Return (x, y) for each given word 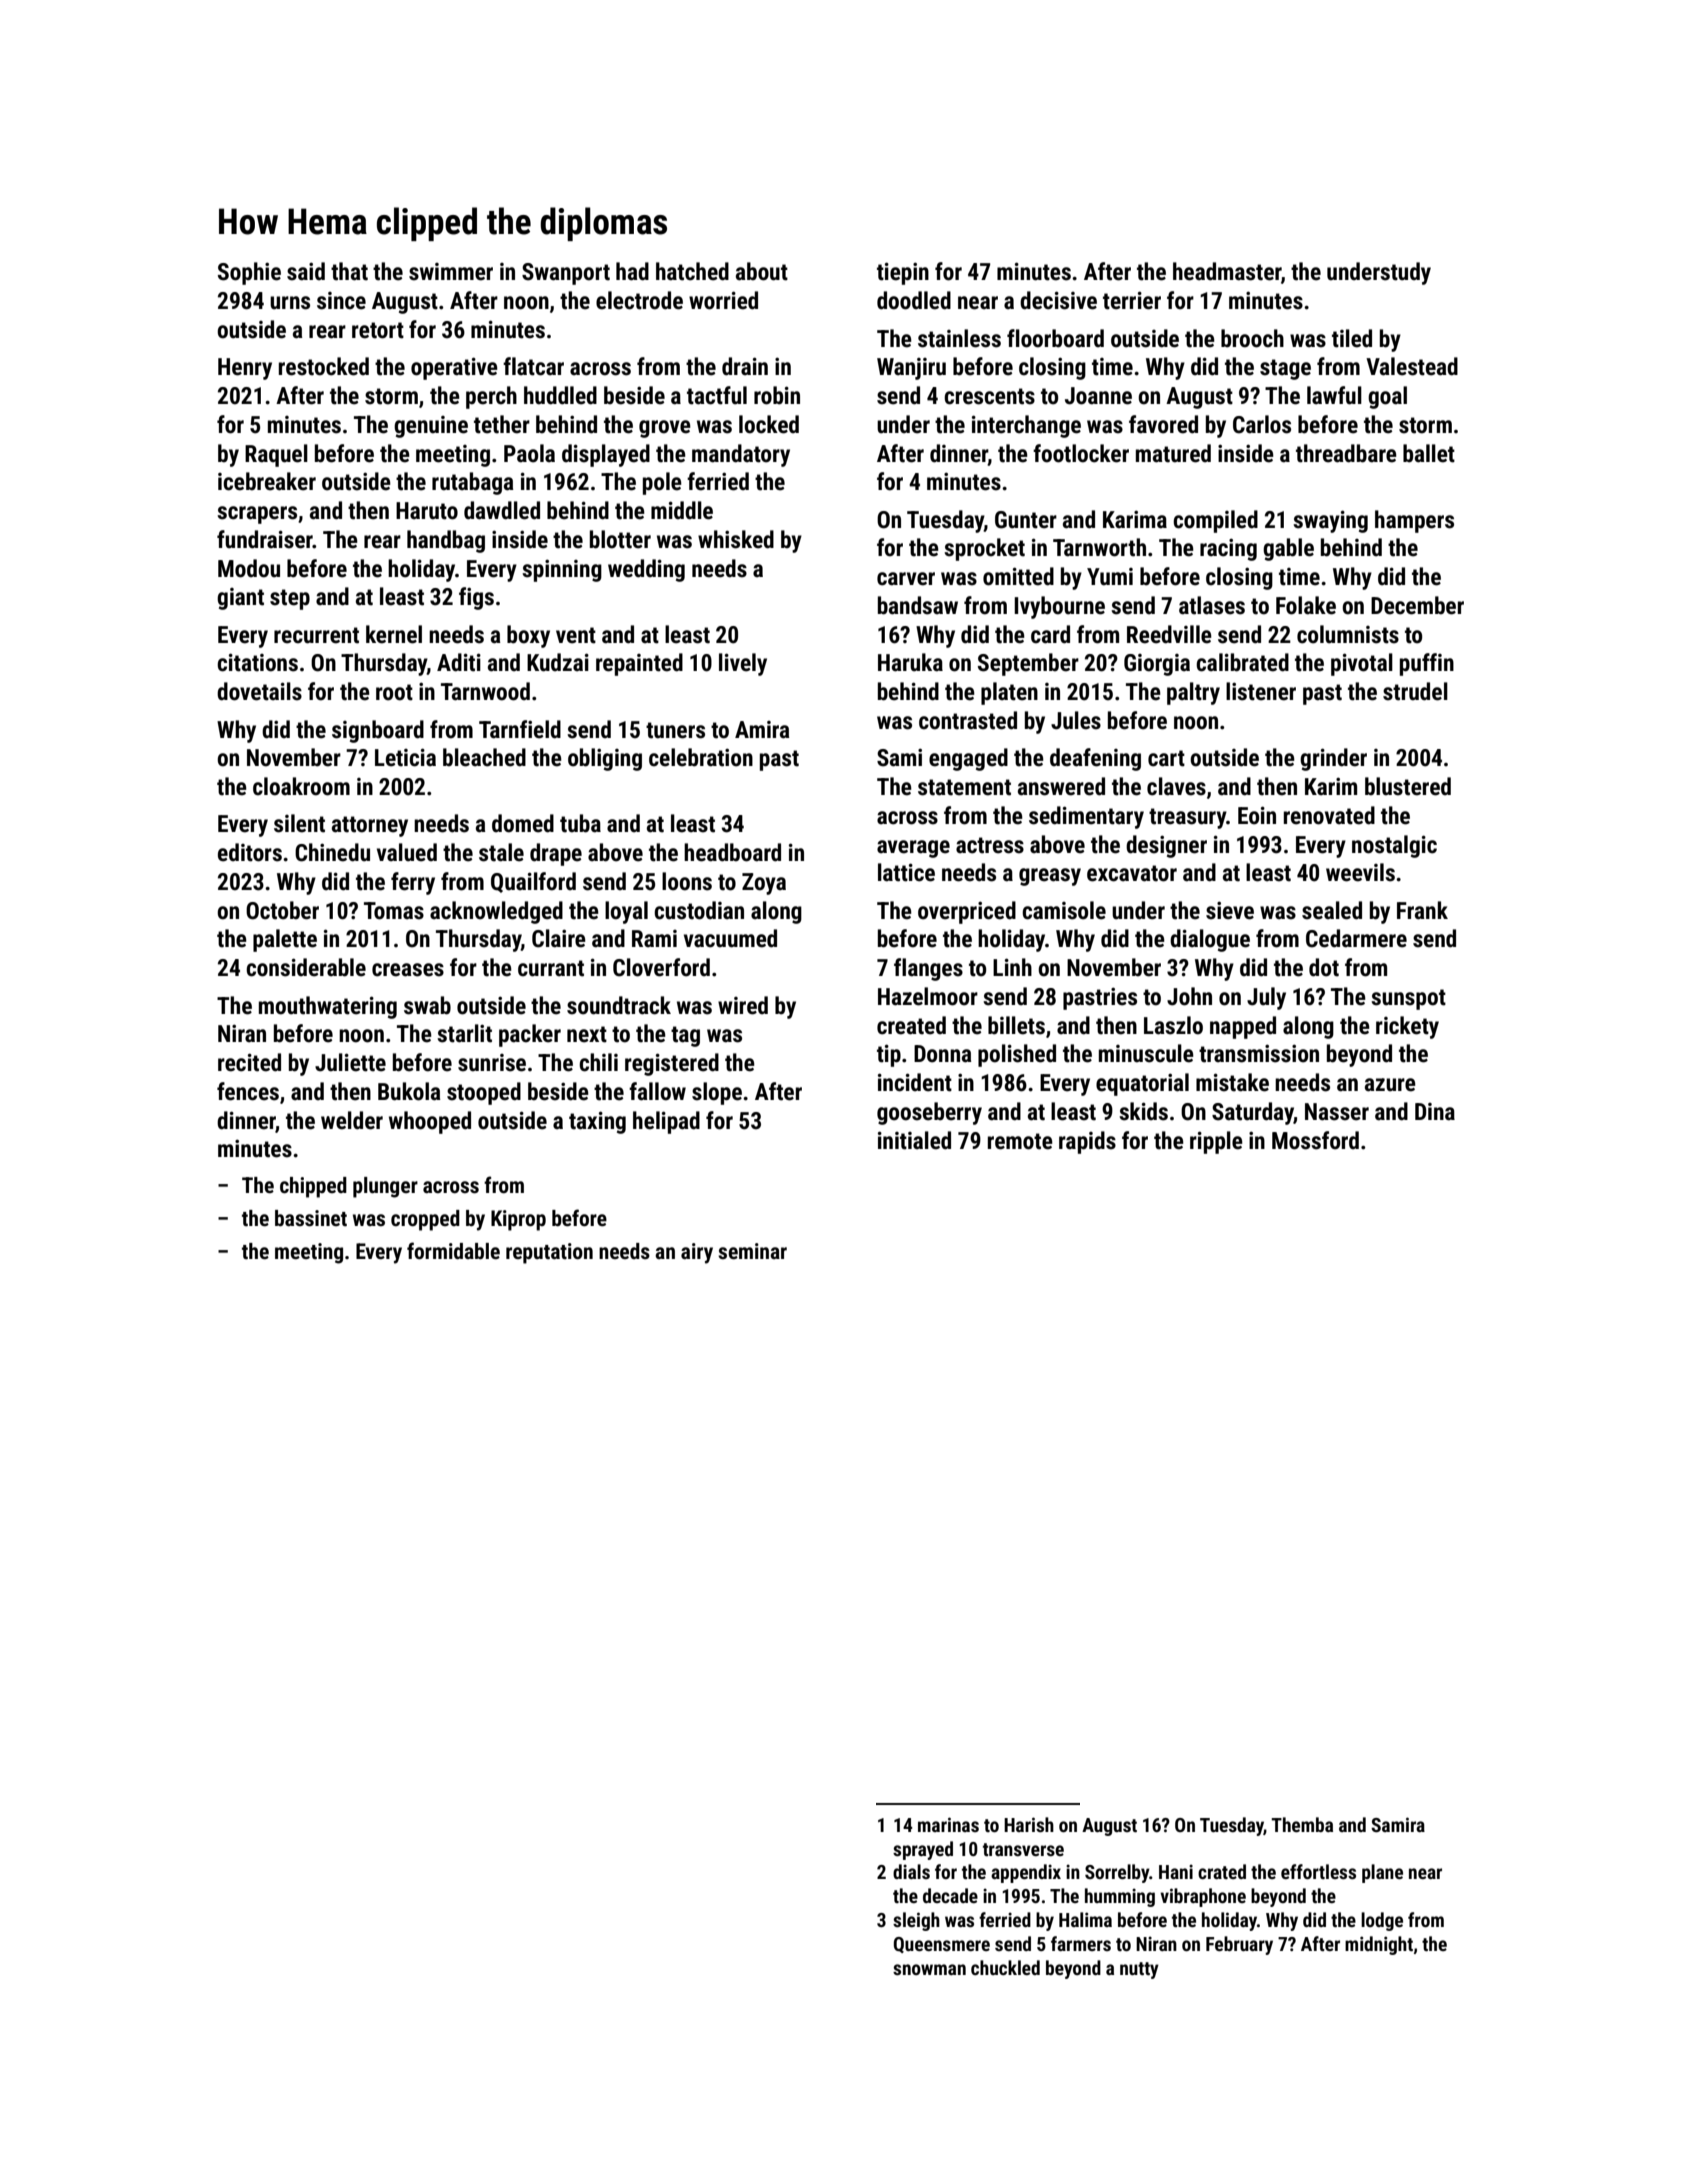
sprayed (923, 1850)
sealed (1332, 910)
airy (697, 1253)
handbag (446, 541)
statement (964, 787)
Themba (1302, 1824)
